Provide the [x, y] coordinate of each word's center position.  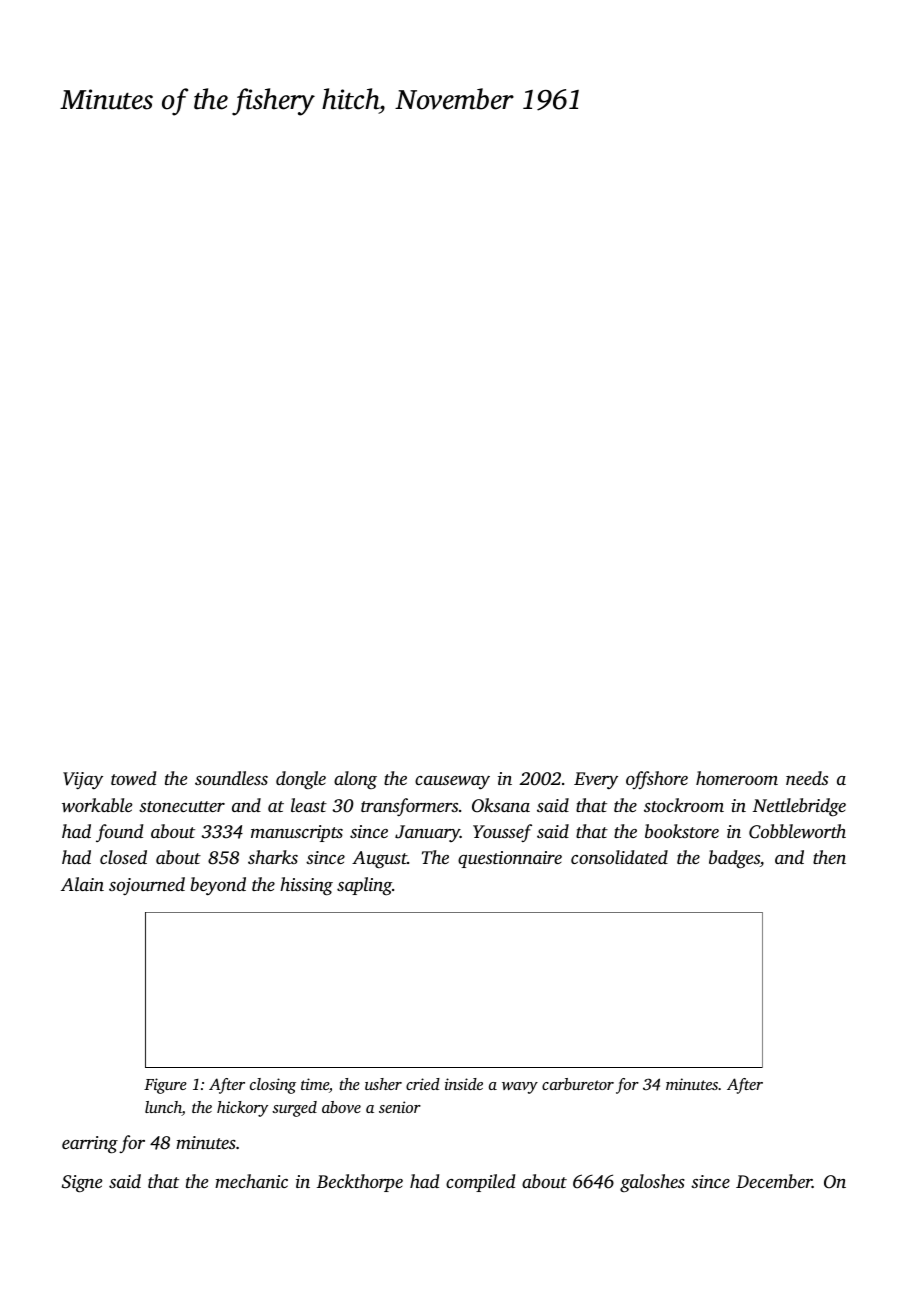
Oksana [501, 805]
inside [464, 1084]
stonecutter [182, 806]
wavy [520, 1088]
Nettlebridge [799, 807]
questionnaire [510, 859]
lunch [163, 1108]
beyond [218, 886]
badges [734, 859]
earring [90, 1145]
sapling [364, 886]
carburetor [578, 1084]
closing [273, 1086]
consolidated [619, 857]
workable [97, 805]
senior [400, 1107]
